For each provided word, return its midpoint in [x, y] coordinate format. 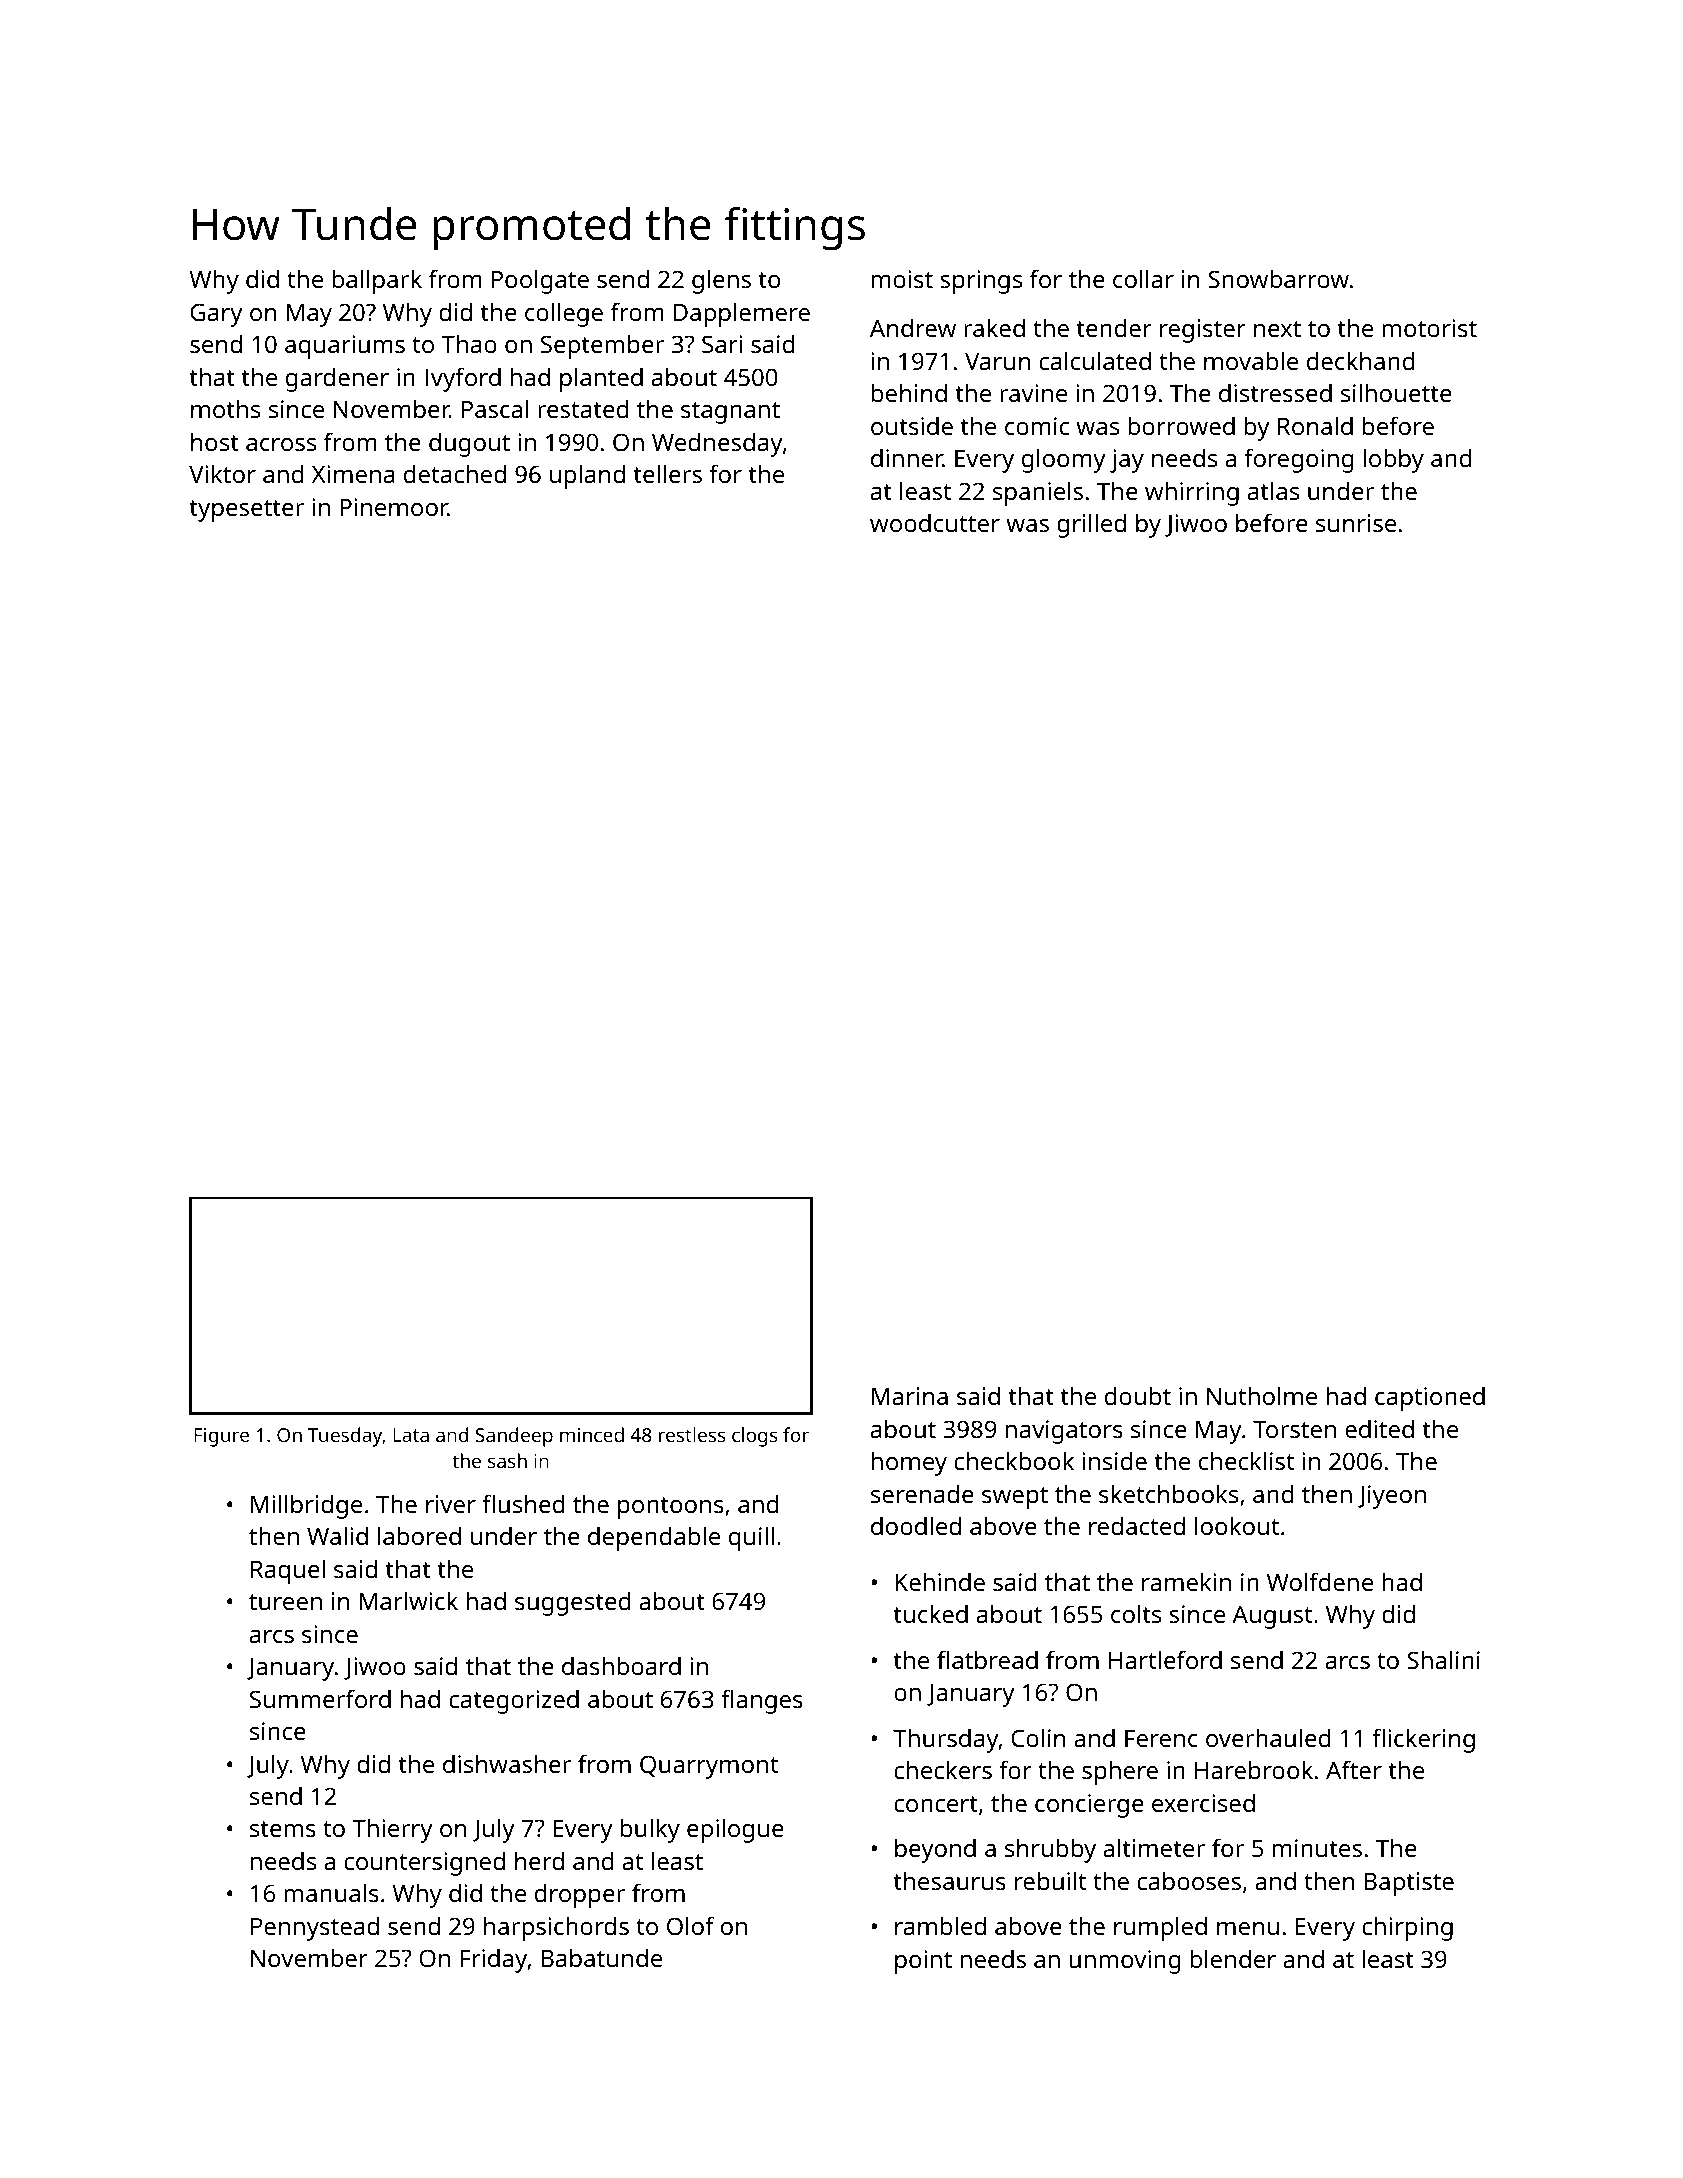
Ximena [353, 474]
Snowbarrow [1278, 278]
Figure [221, 1437]
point [923, 1962]
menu [1248, 1928]
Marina [910, 1396]
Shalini [1443, 1659]
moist [902, 279]
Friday [494, 1960]
